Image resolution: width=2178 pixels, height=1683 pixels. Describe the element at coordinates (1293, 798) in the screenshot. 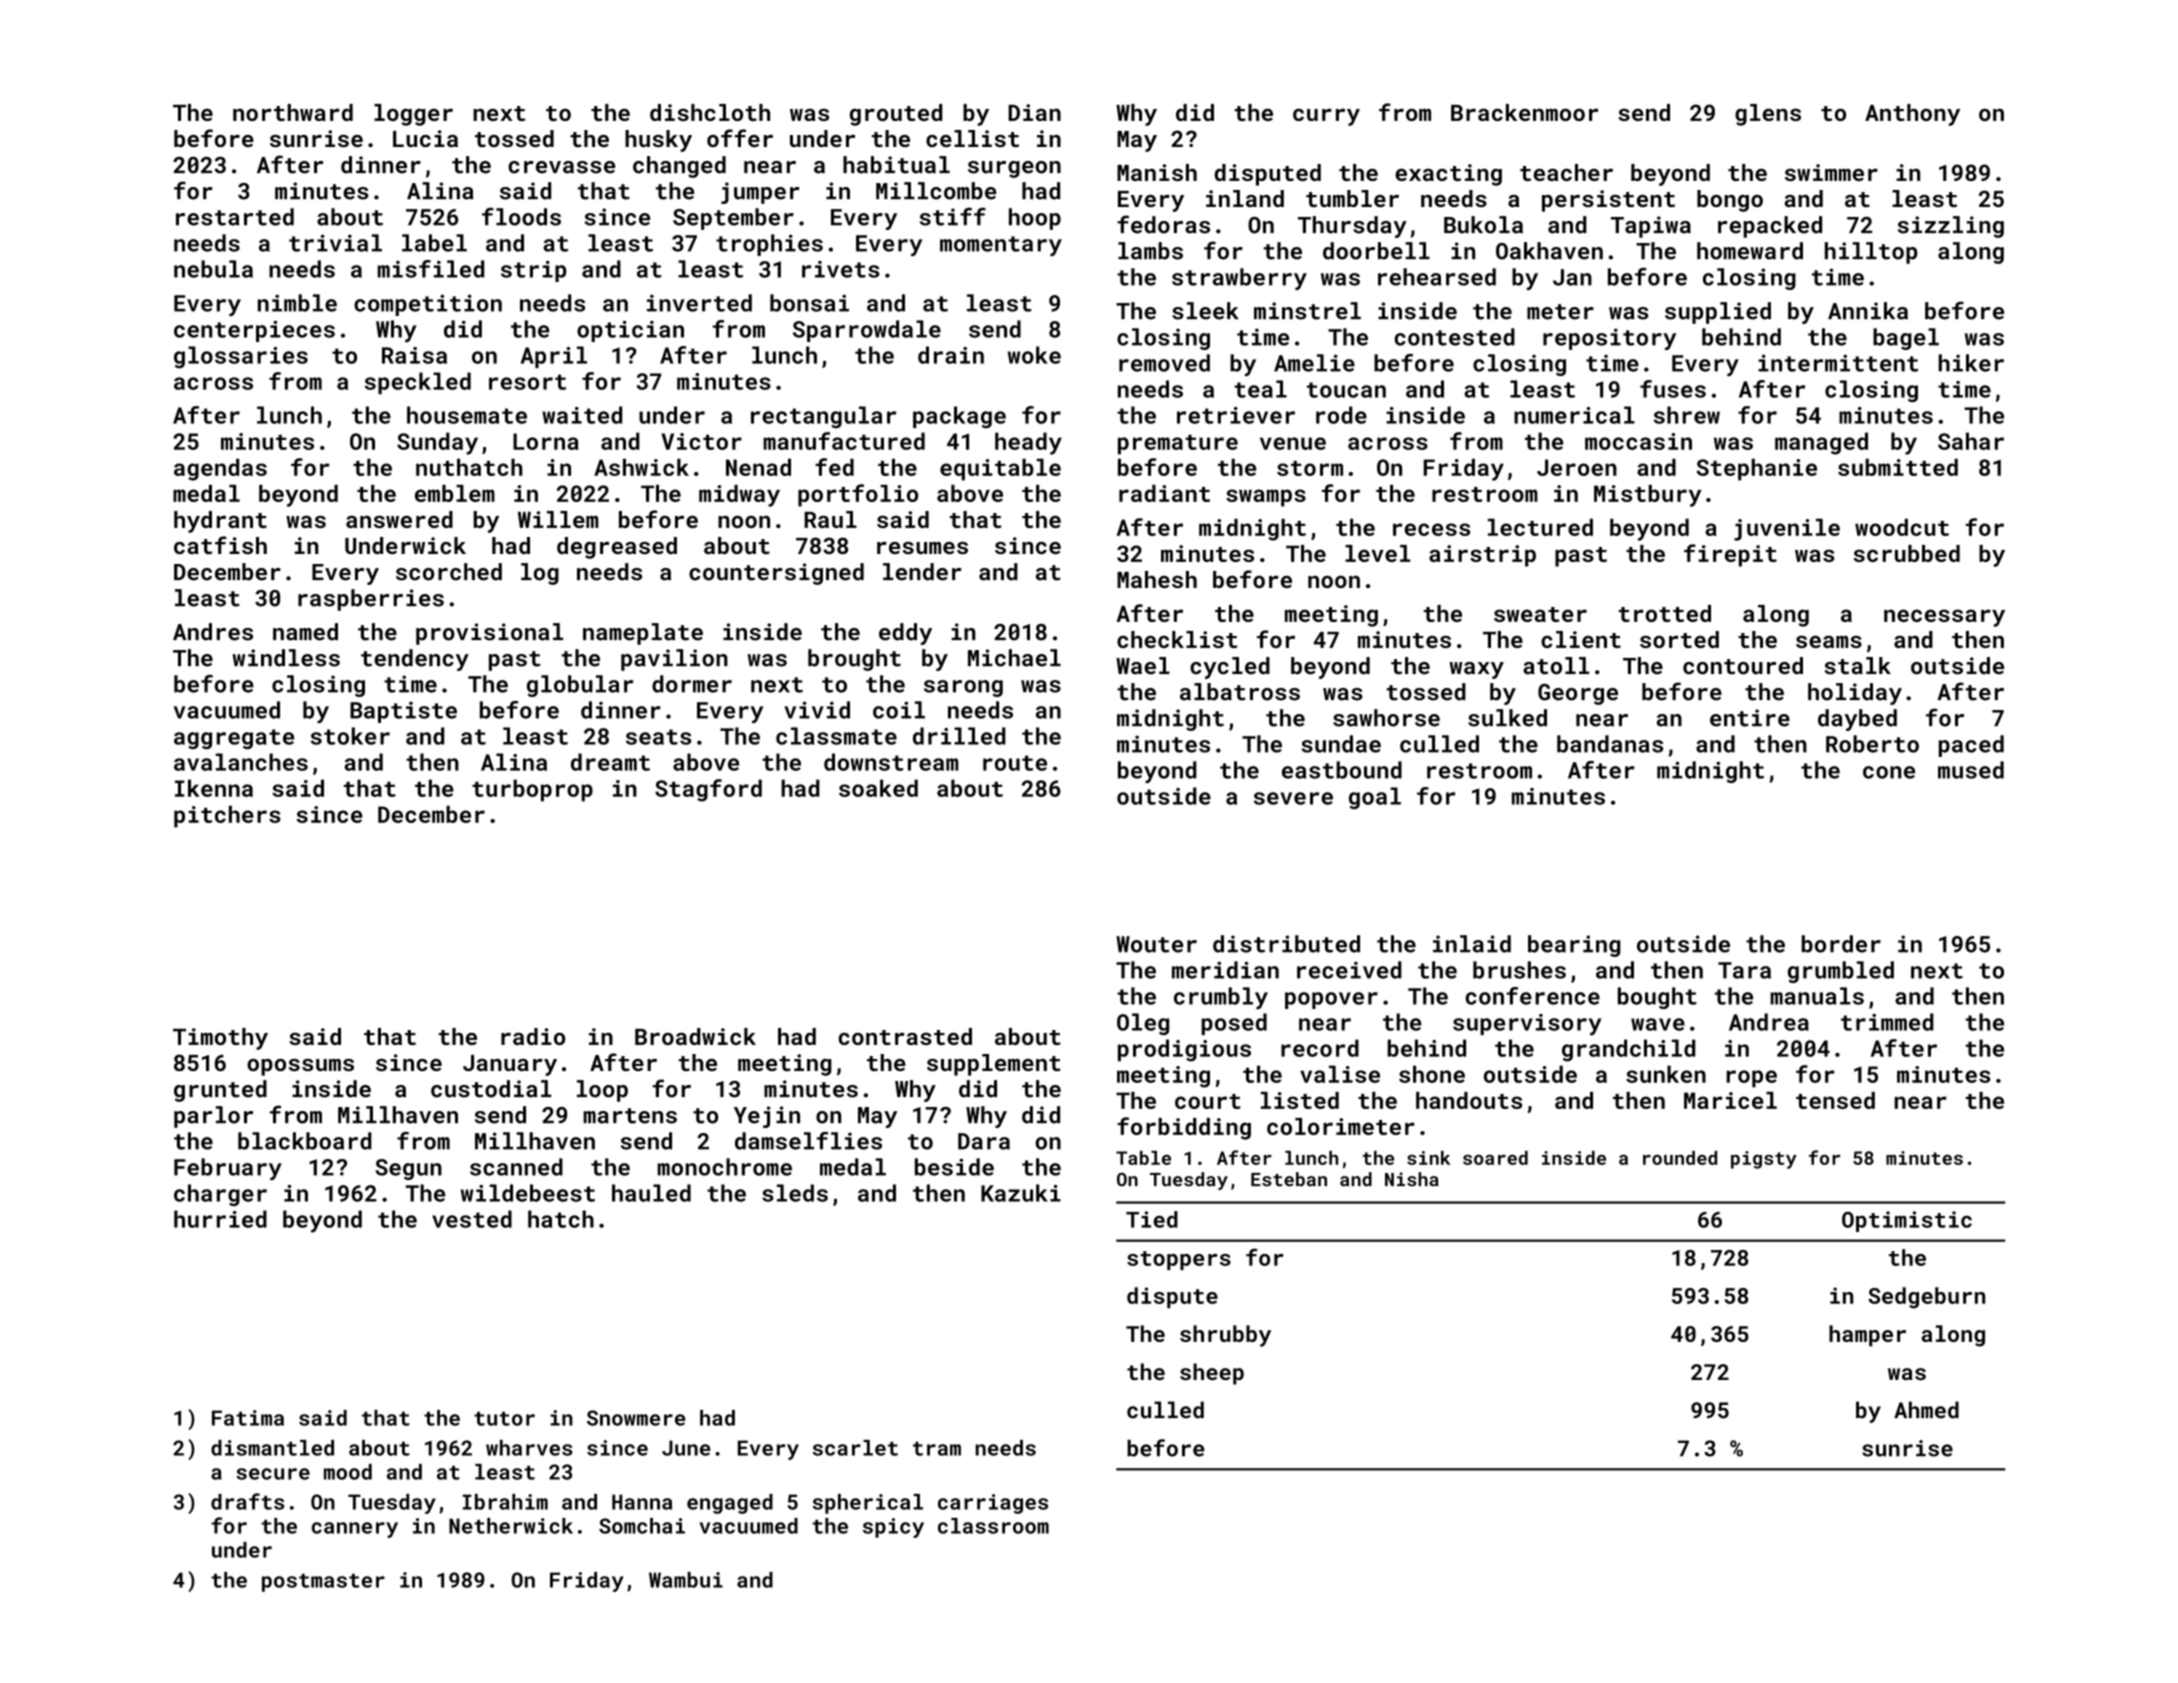

I see `severe` at that location.
